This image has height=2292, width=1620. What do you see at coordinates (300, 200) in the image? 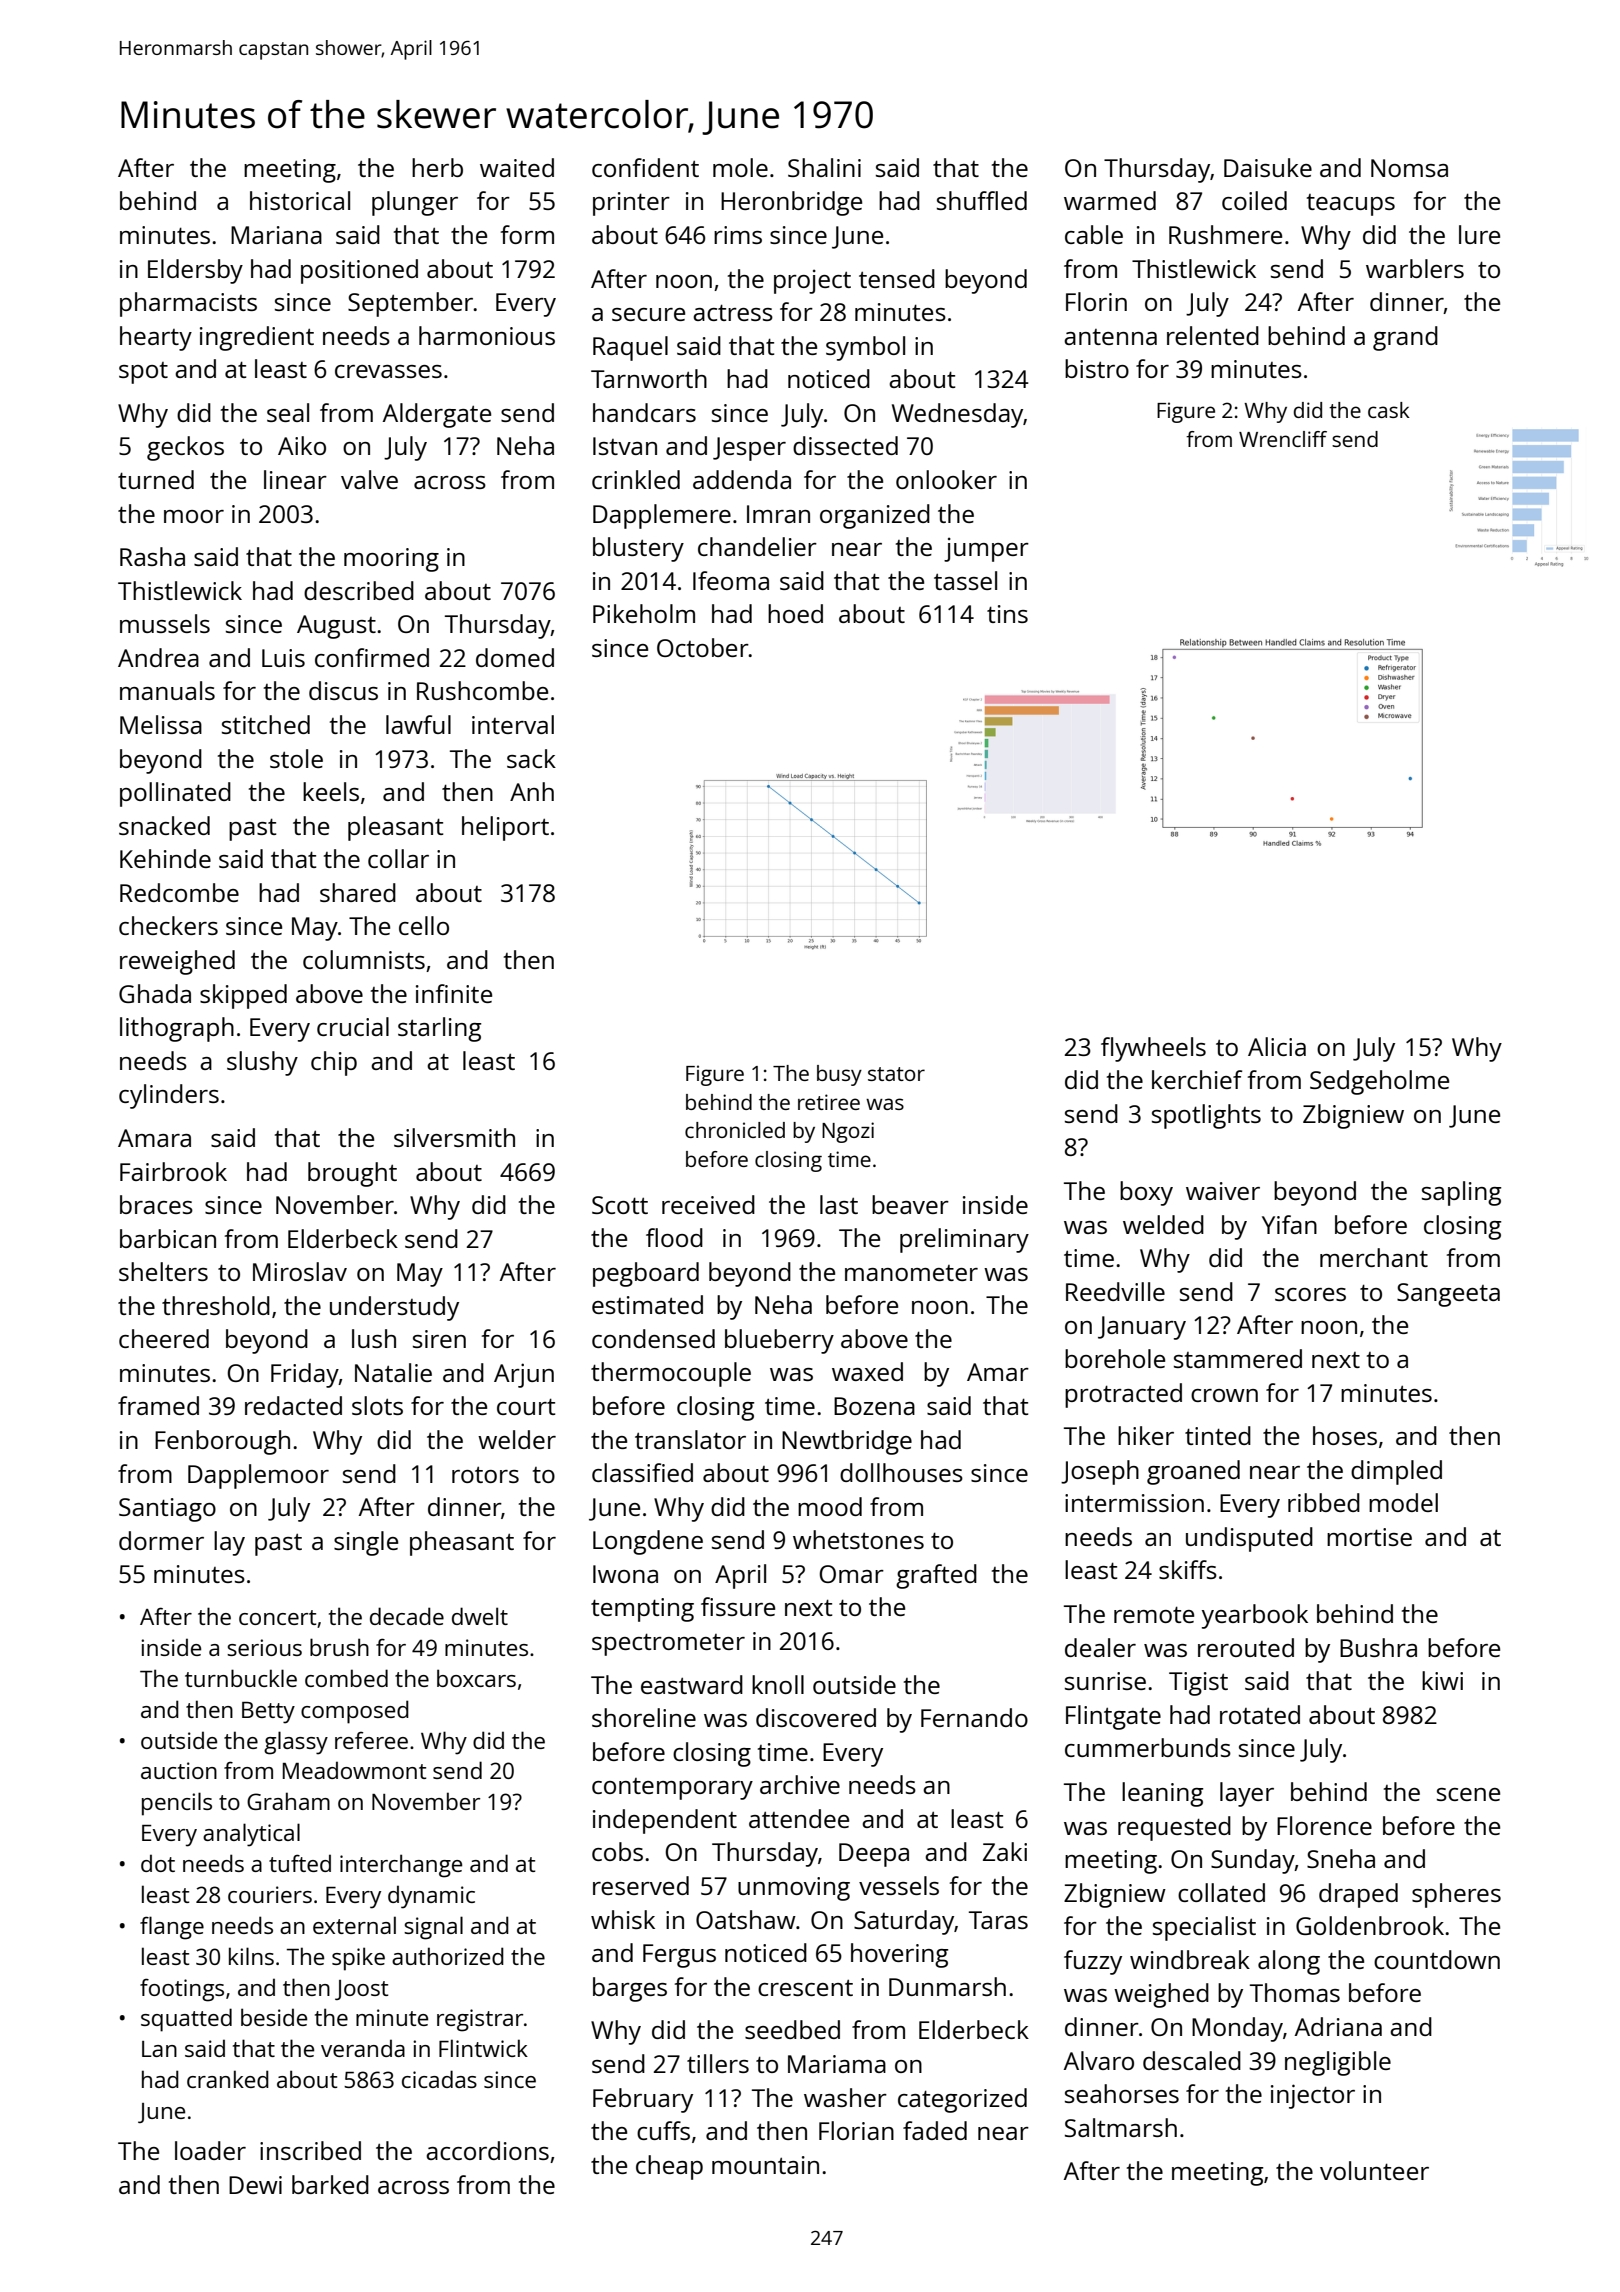
I see `historical` at bounding box center [300, 200].
